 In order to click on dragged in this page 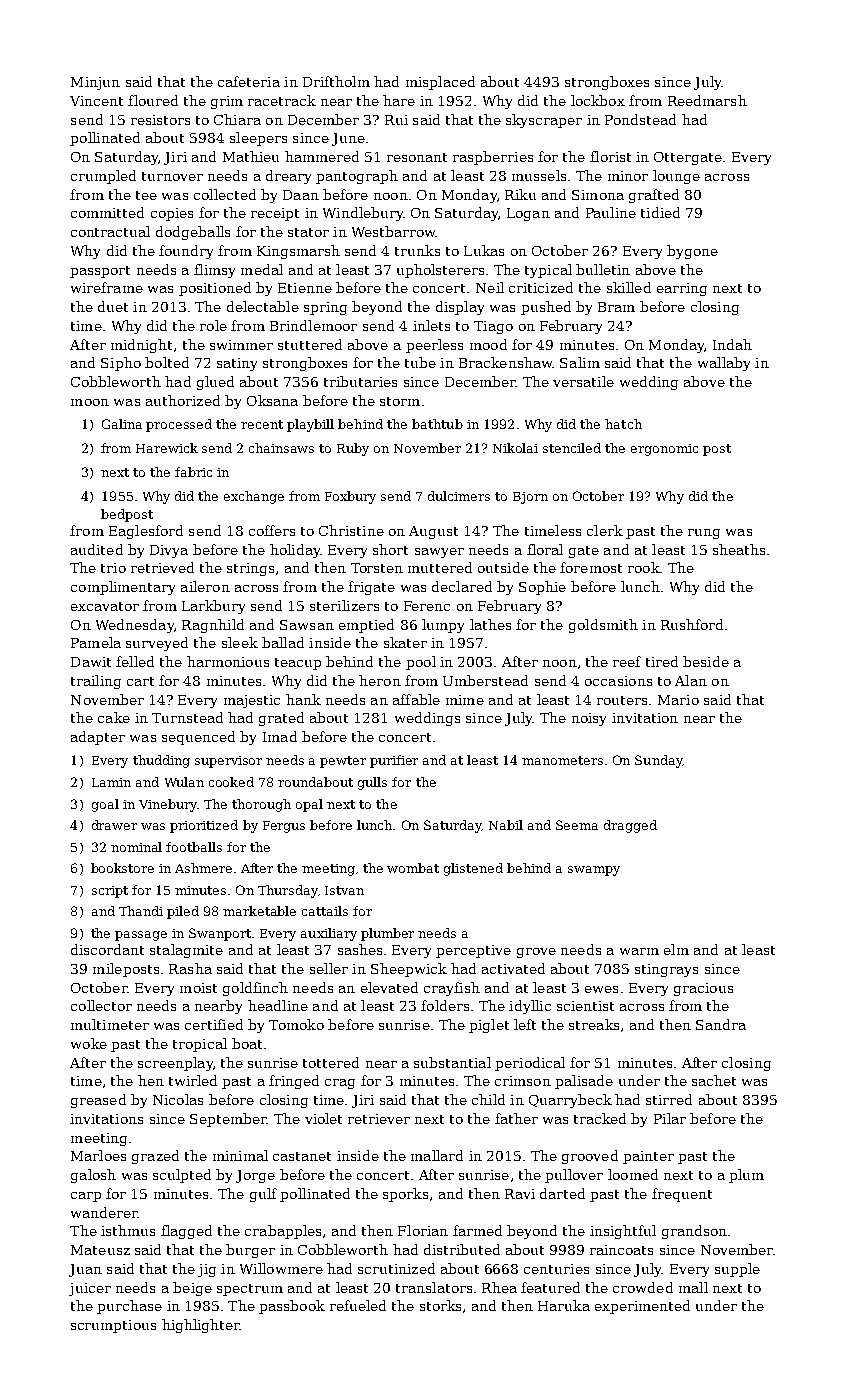, I will do `click(630, 826)`.
